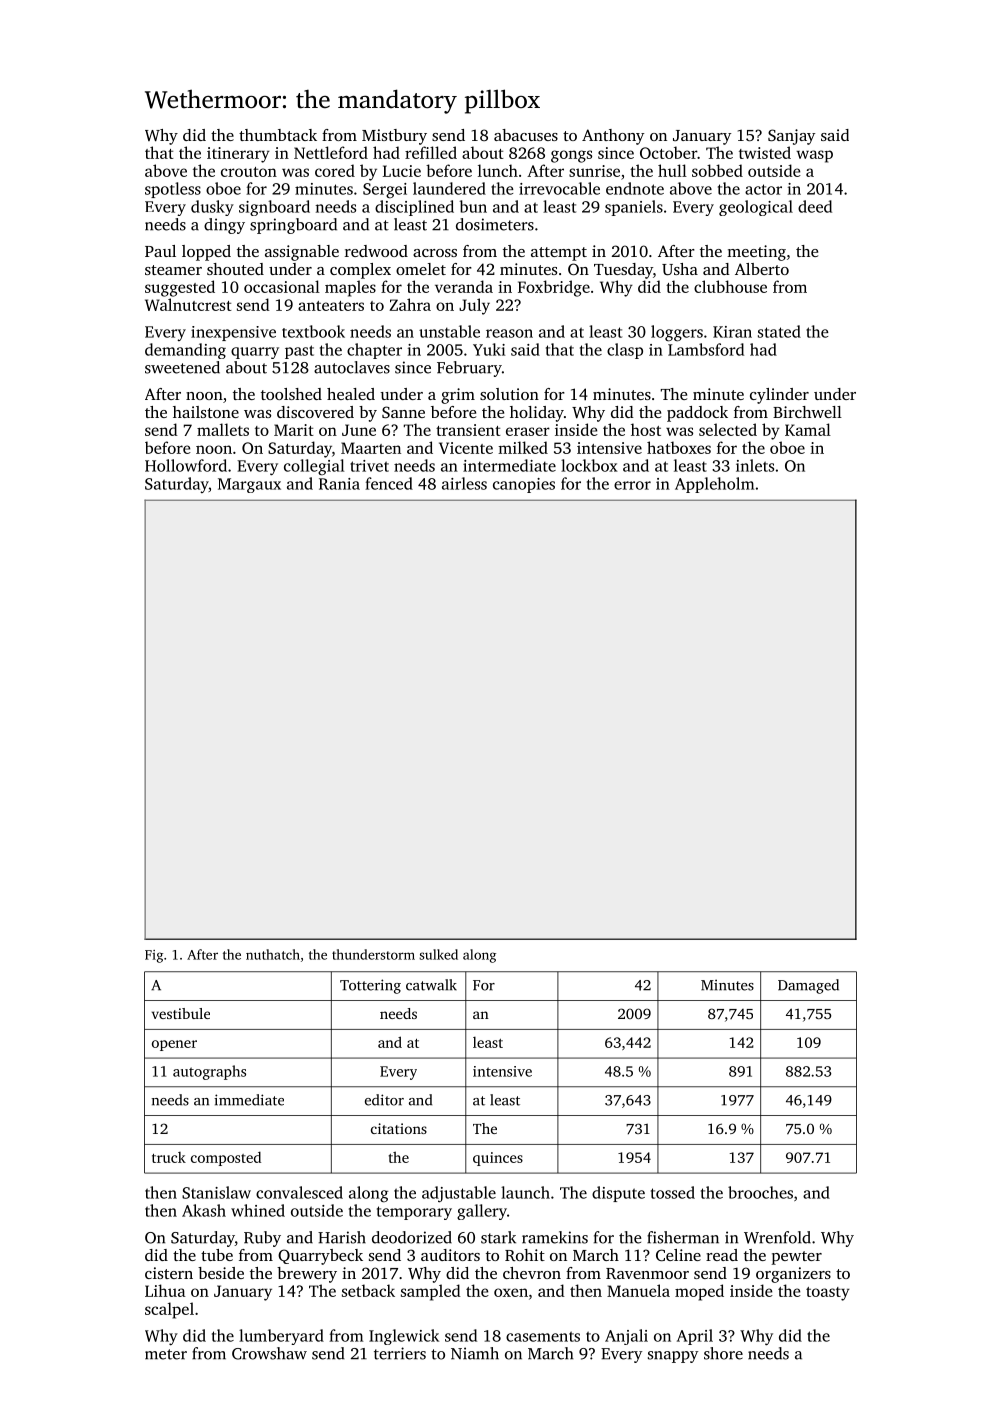 Image resolution: width=1001 pixels, height=1421 pixels. I want to click on toasty, so click(828, 1294).
